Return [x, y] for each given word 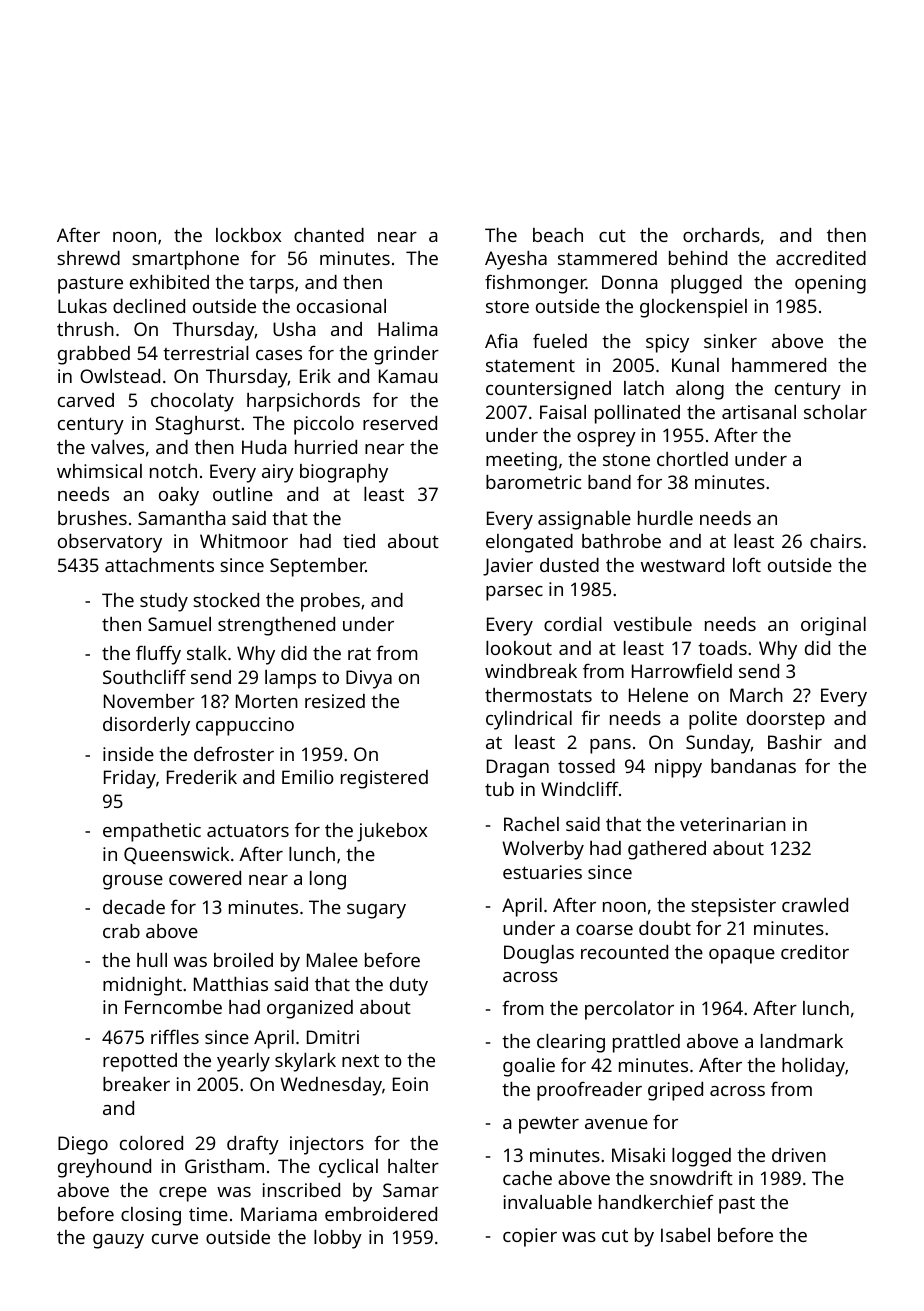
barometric [533, 482]
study [164, 602]
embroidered [381, 1214]
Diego [83, 1145]
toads [722, 648]
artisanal [759, 412]
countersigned [548, 390]
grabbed [94, 355]
